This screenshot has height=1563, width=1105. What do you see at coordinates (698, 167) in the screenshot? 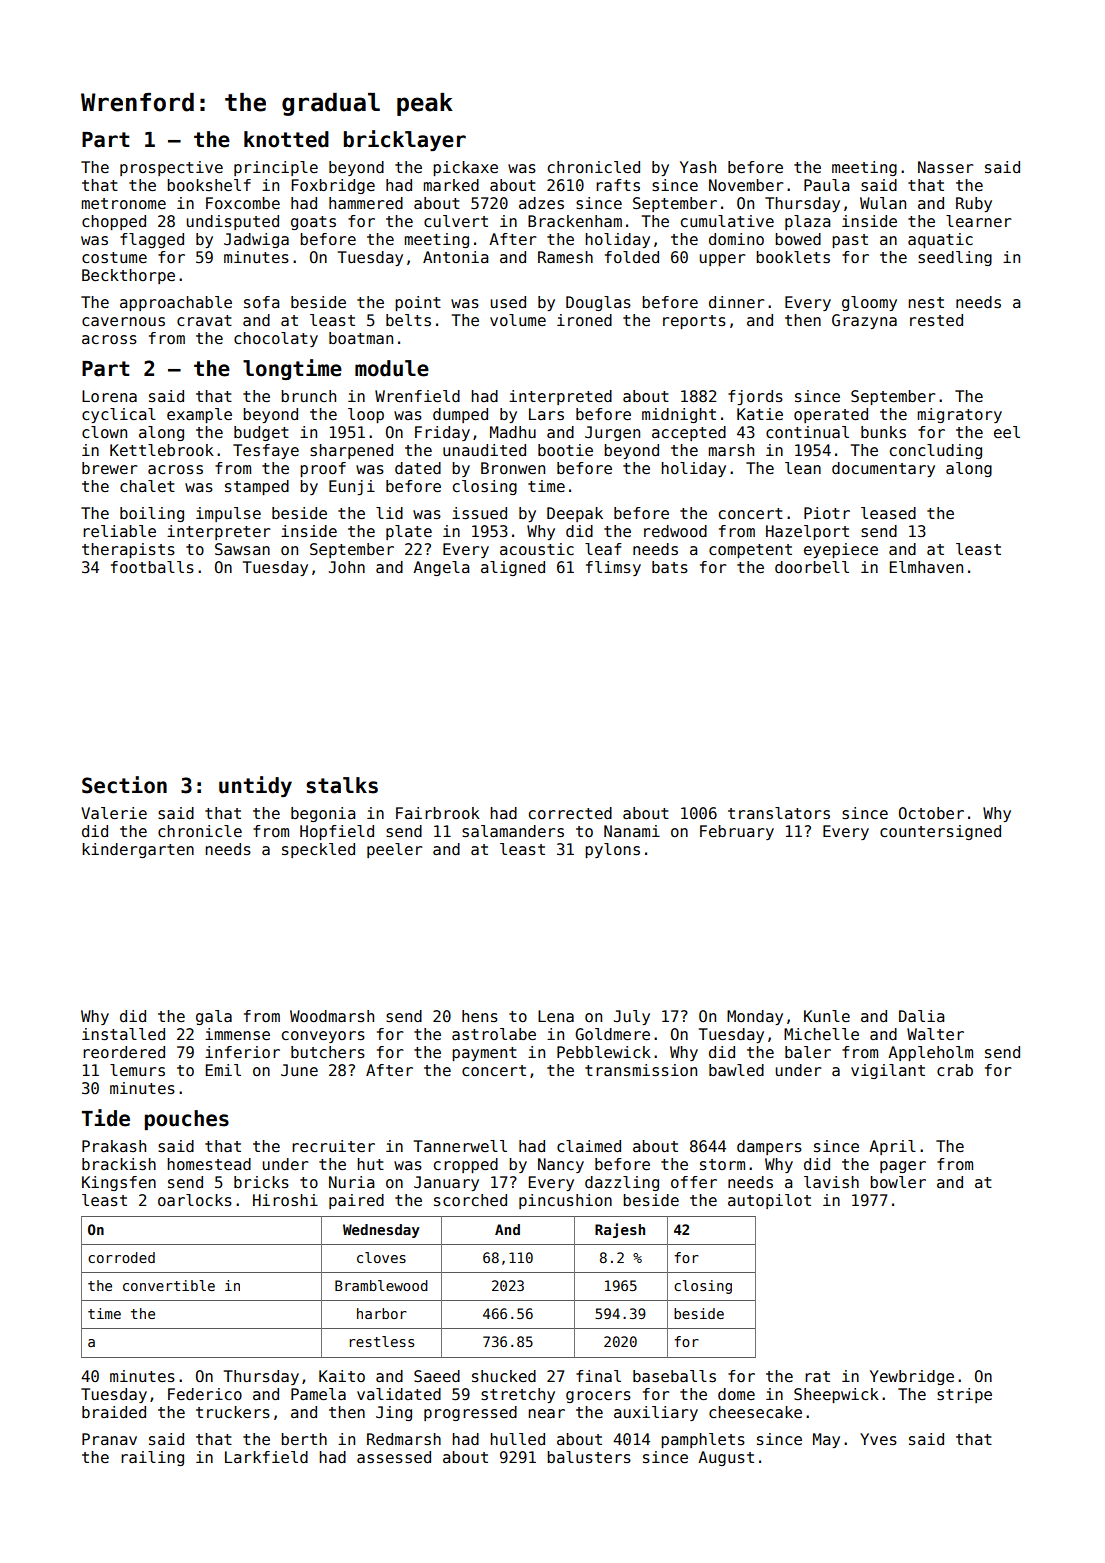
I see `Yash` at bounding box center [698, 167].
